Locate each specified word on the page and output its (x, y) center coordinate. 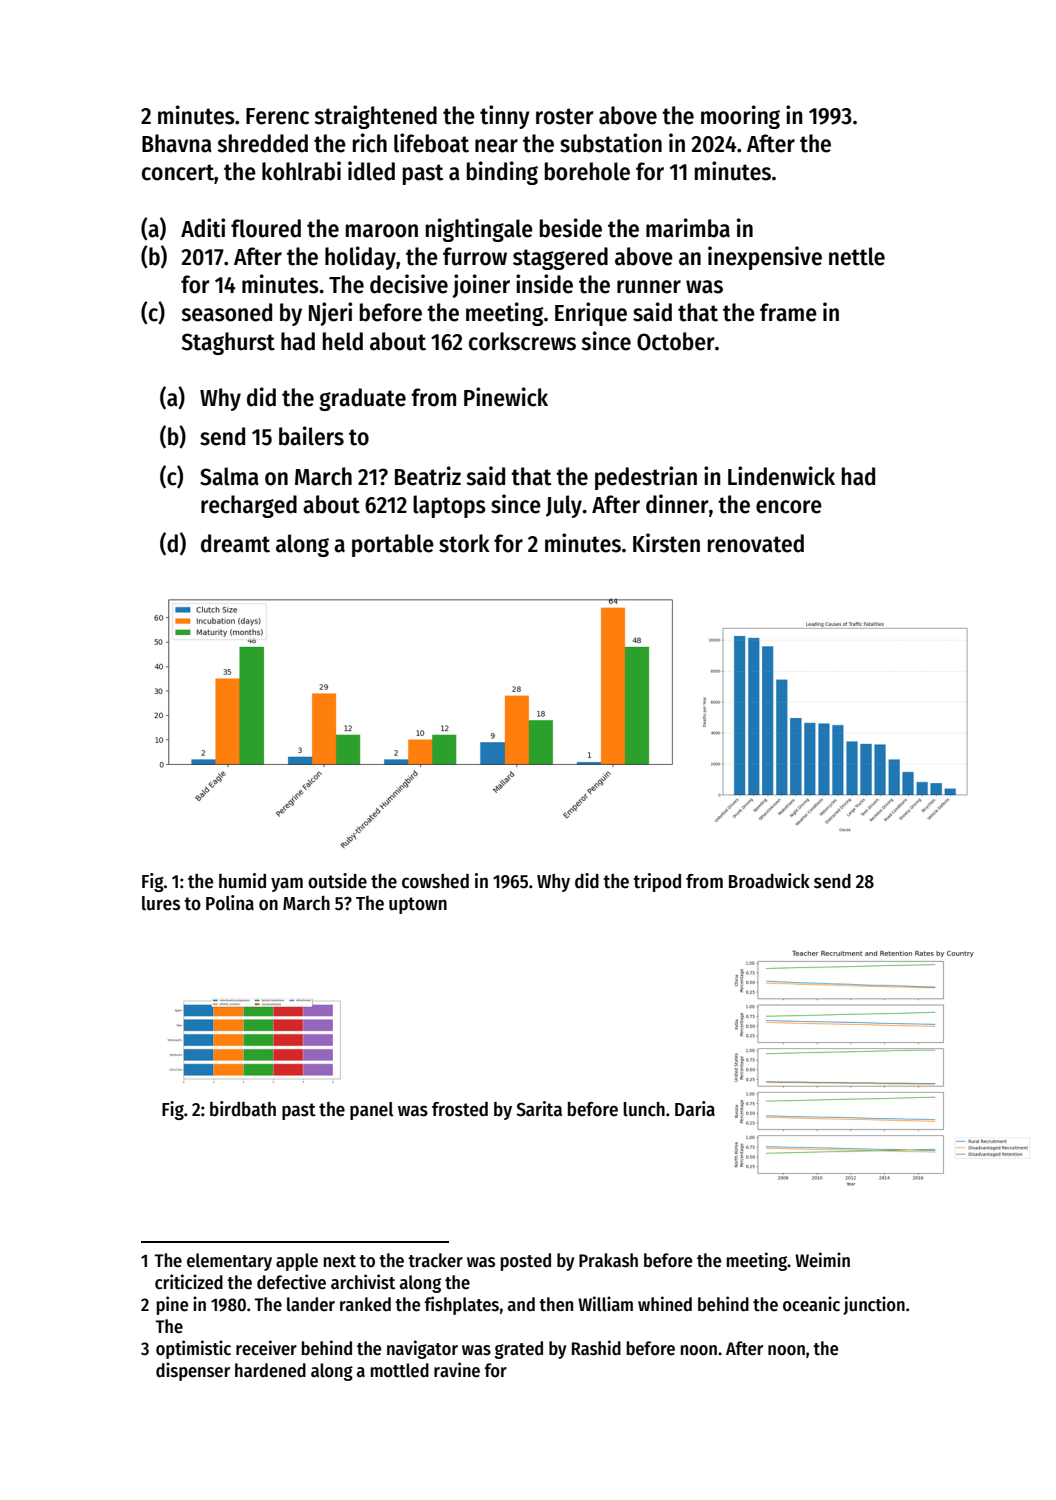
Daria (695, 1109)
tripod (657, 882)
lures (161, 903)
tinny (505, 117)
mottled (400, 1370)
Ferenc (277, 116)
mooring (740, 117)
